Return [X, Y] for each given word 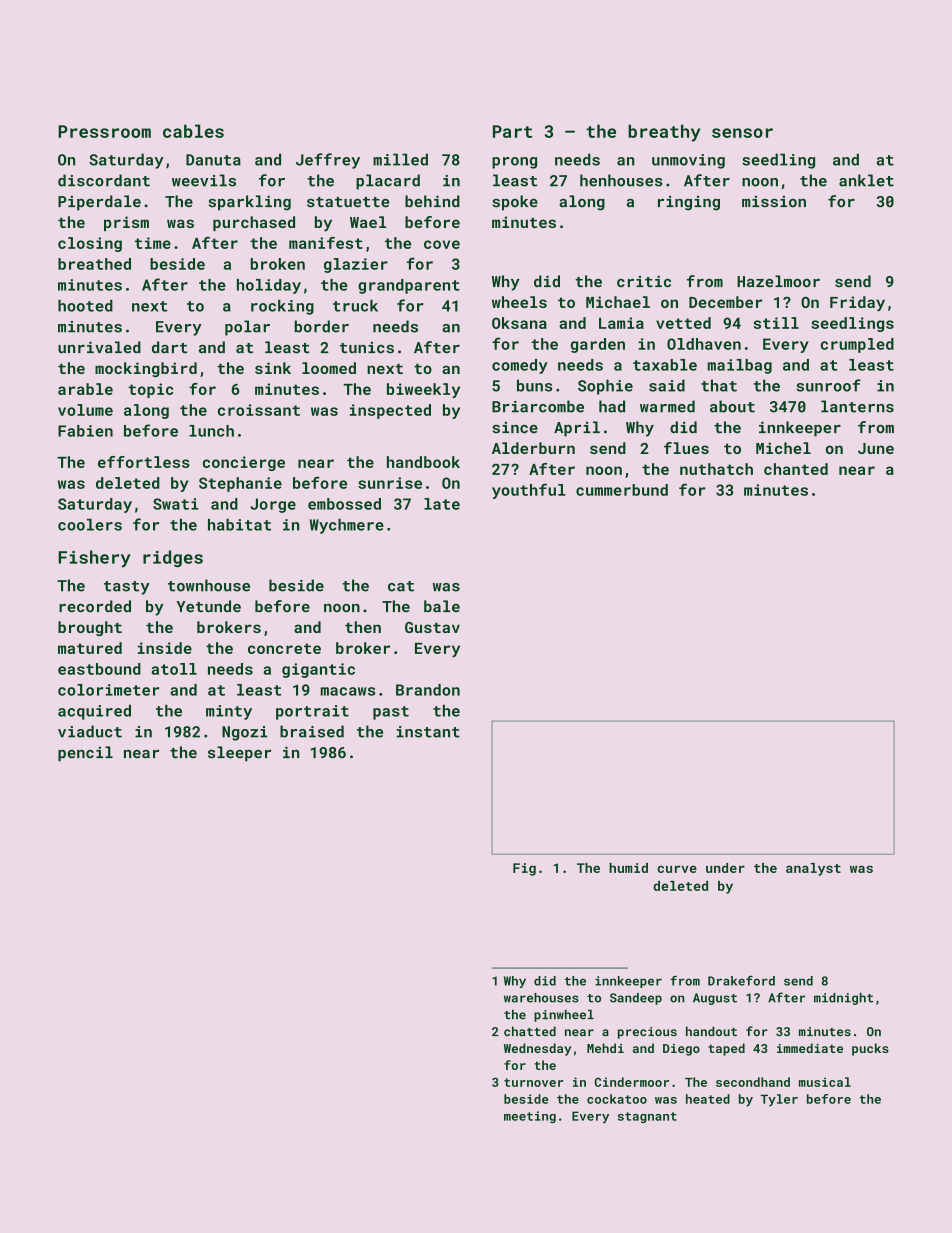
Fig [524, 869]
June [876, 448]
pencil [85, 754]
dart [170, 347]
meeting [530, 1117]
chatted [530, 1031]
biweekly [423, 390]
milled [400, 159]
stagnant [647, 1117]
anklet [866, 180]
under [725, 868]
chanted [796, 469]
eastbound [99, 669]
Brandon [428, 690]
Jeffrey [328, 161]
